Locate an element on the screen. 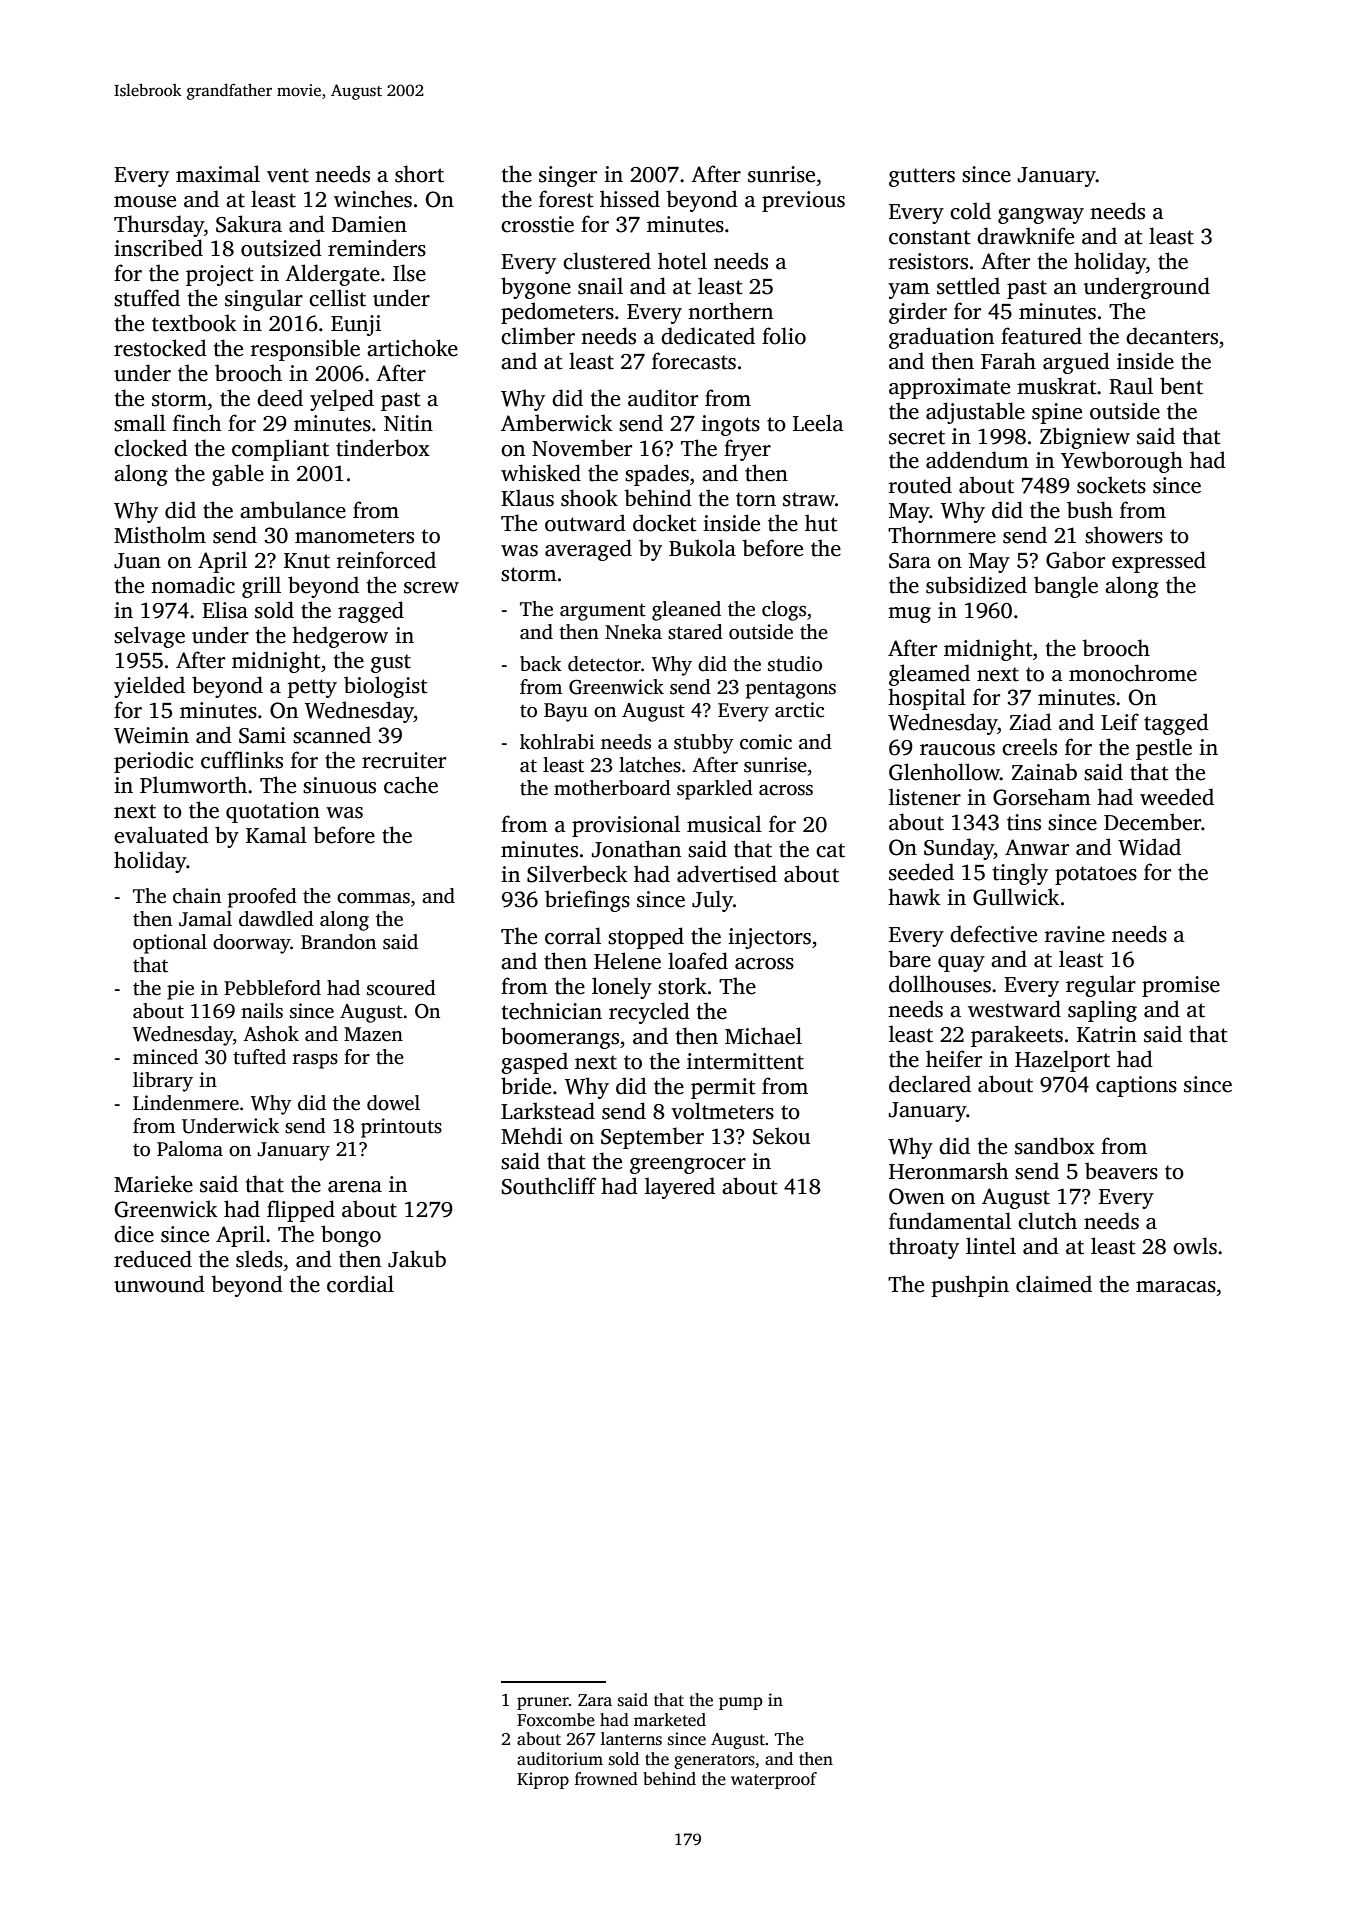  pruner is located at coordinates (543, 1703).
